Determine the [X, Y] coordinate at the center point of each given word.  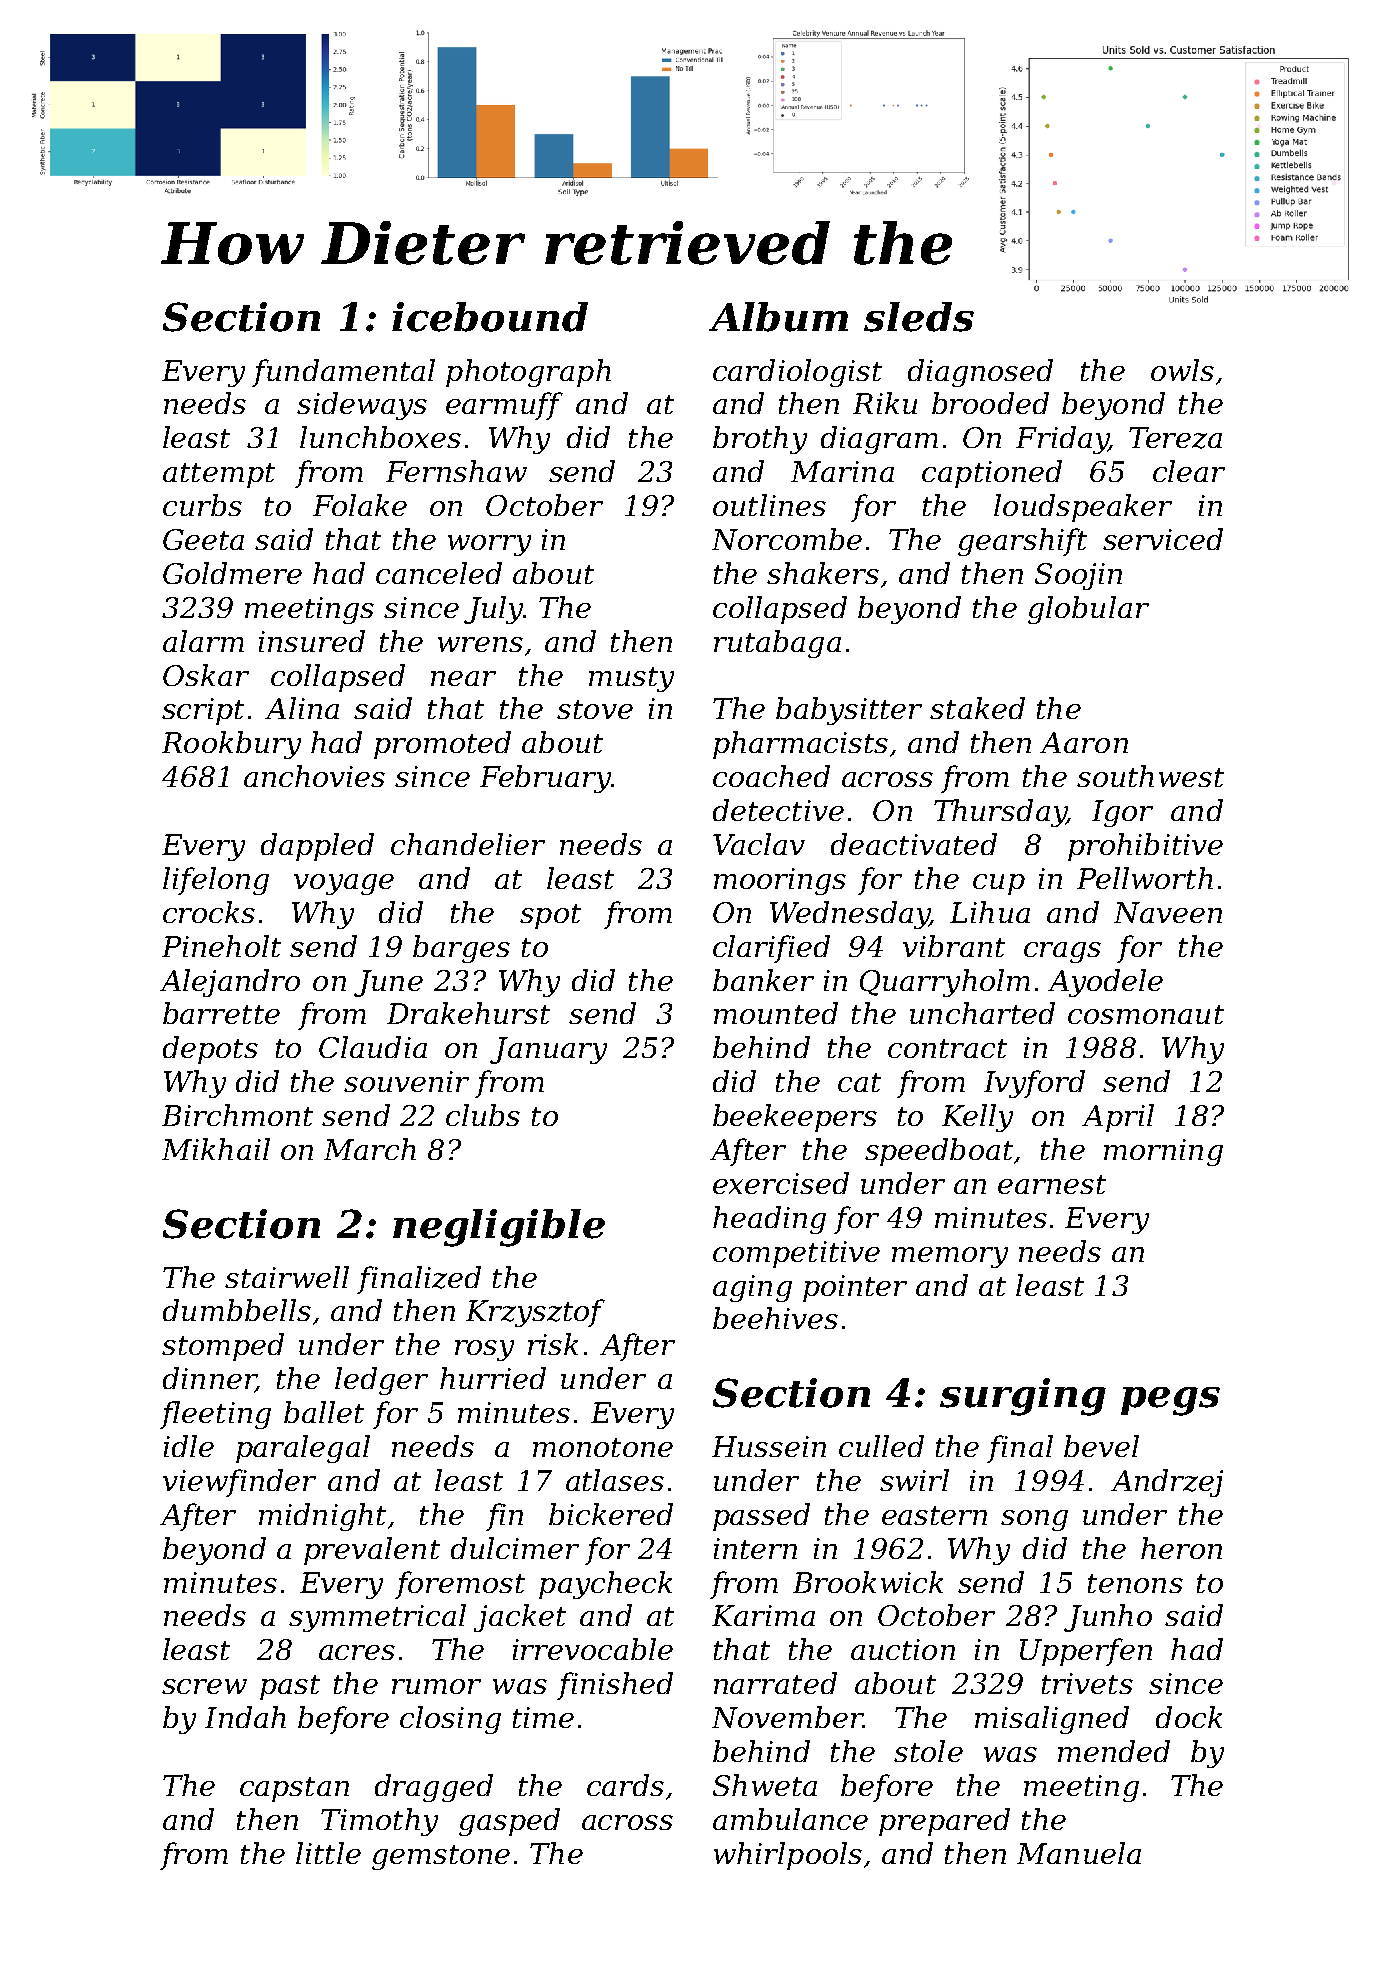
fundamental [343, 373]
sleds [919, 317]
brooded [990, 403]
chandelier [468, 844]
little [328, 1853]
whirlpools [788, 1856]
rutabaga [777, 644]
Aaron [1084, 742]
